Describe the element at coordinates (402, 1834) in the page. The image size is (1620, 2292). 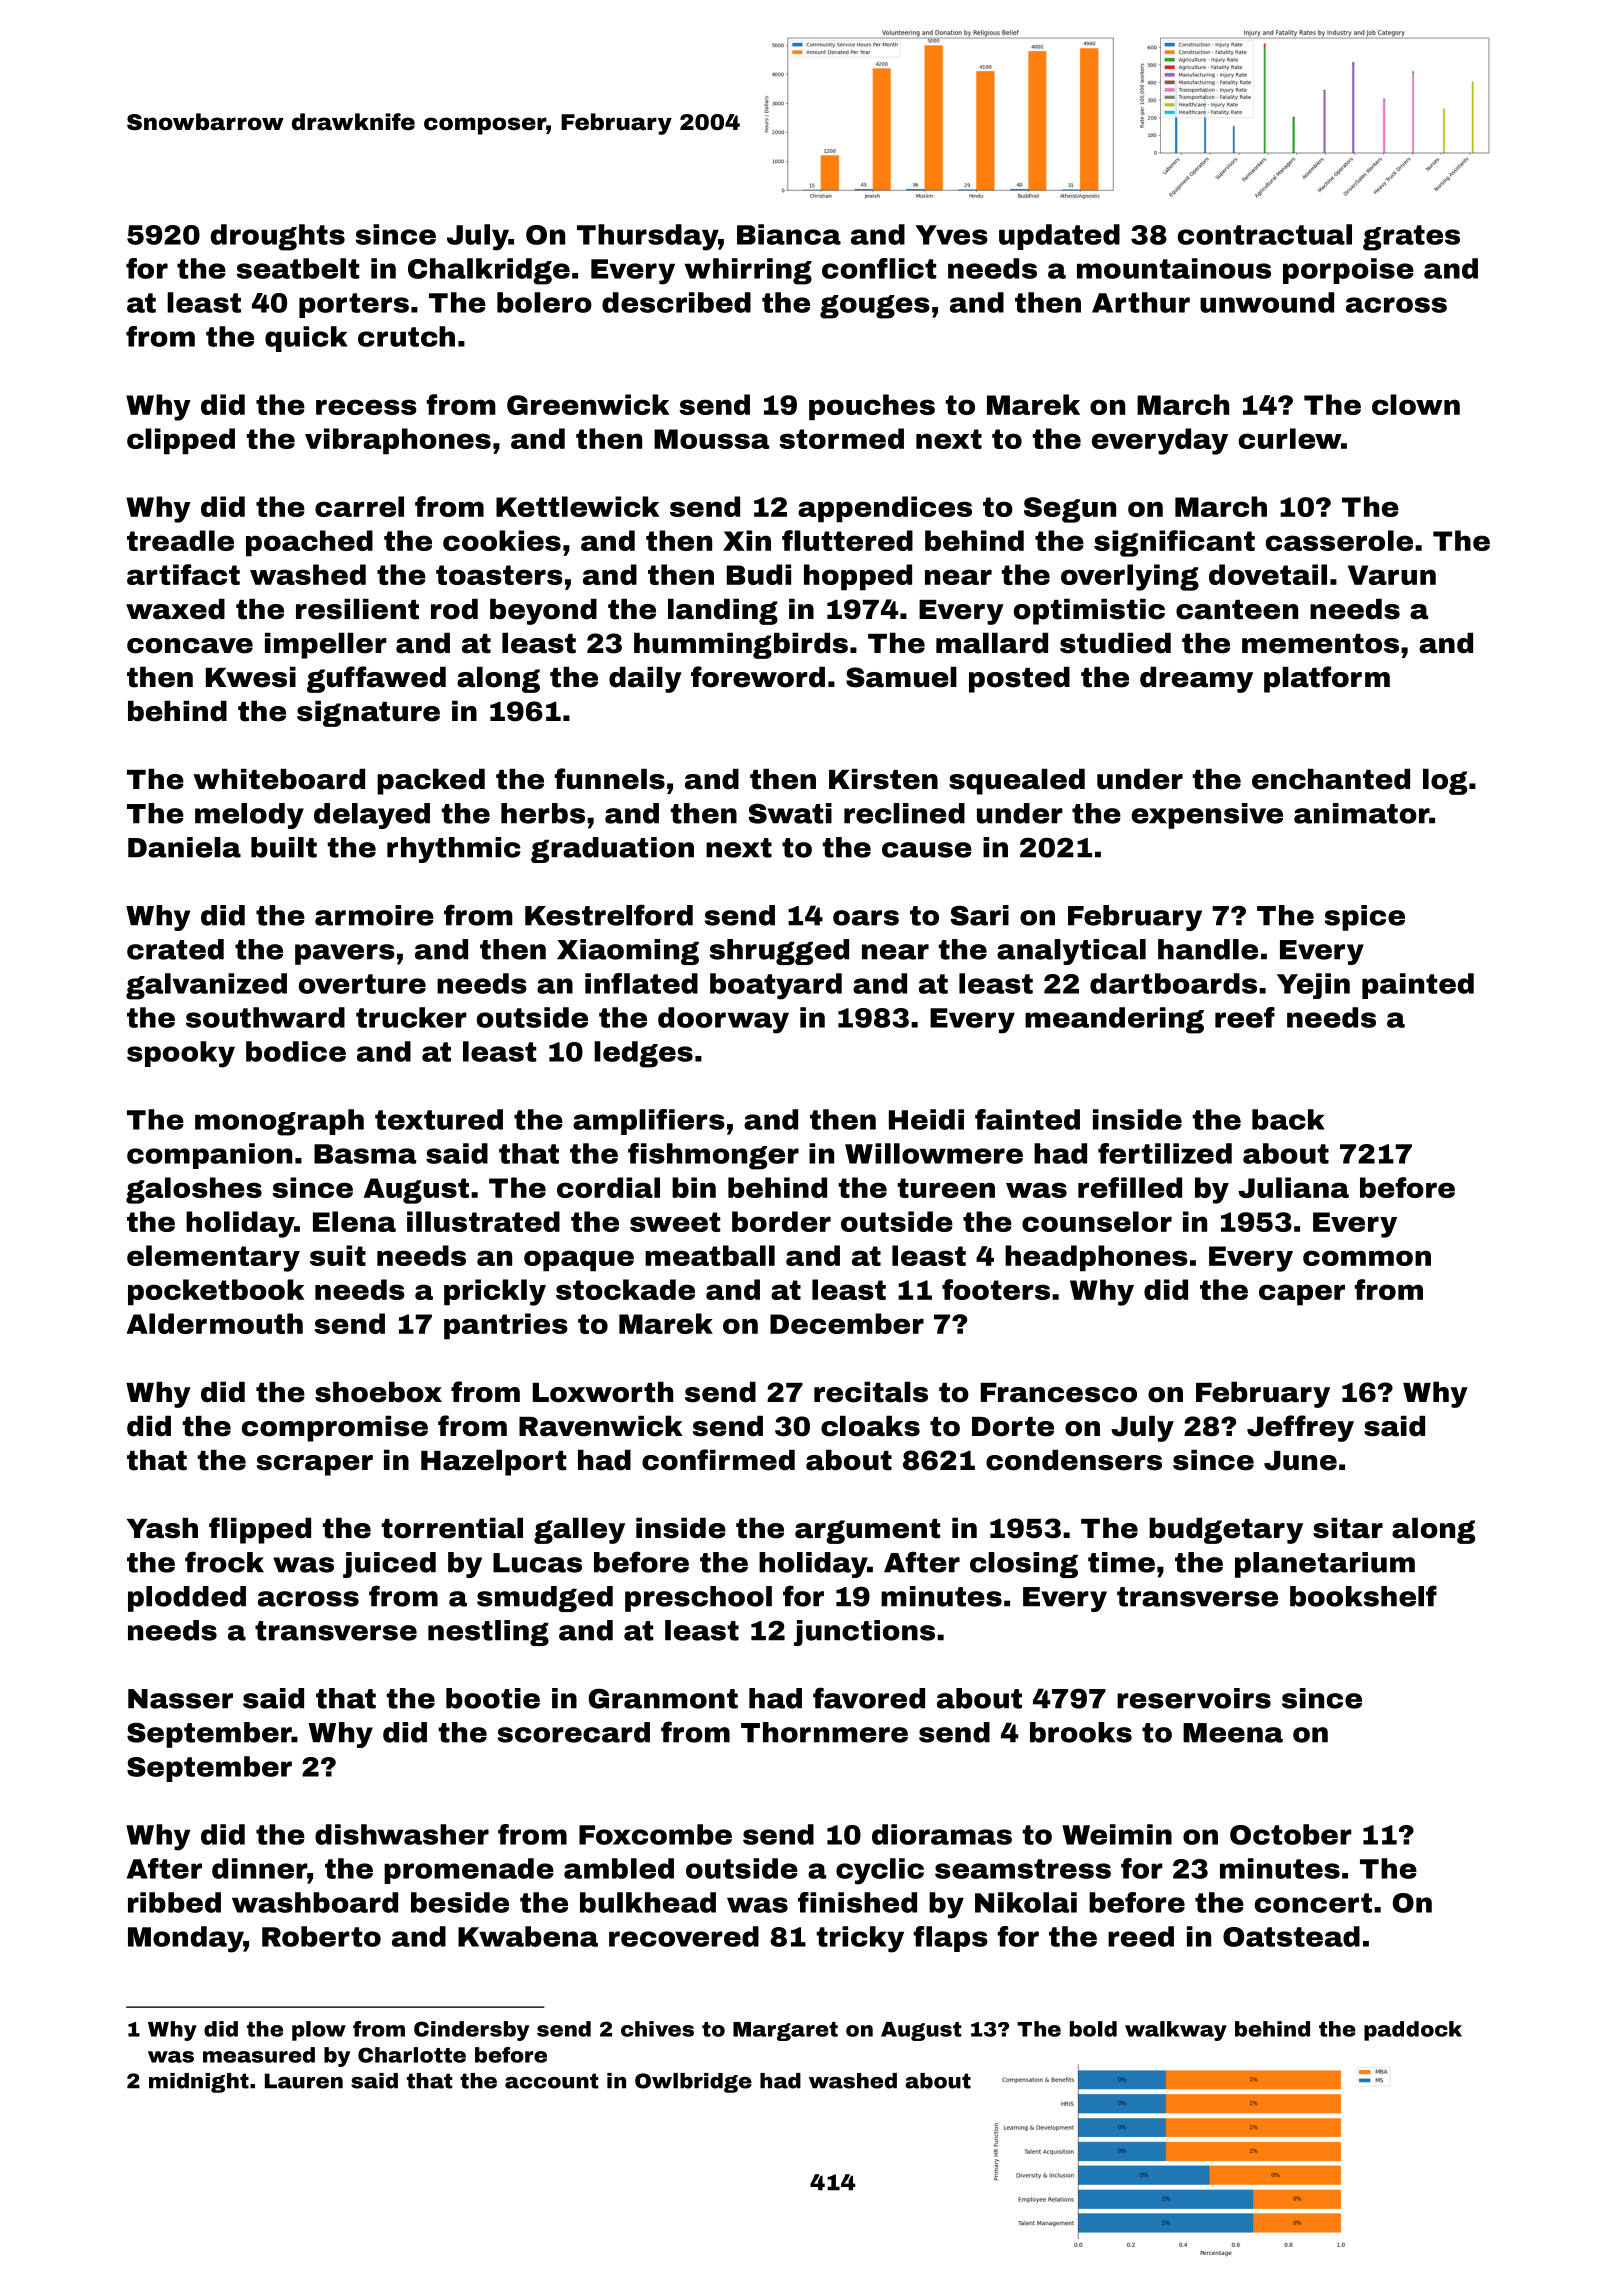
I see `dishwasher` at that location.
